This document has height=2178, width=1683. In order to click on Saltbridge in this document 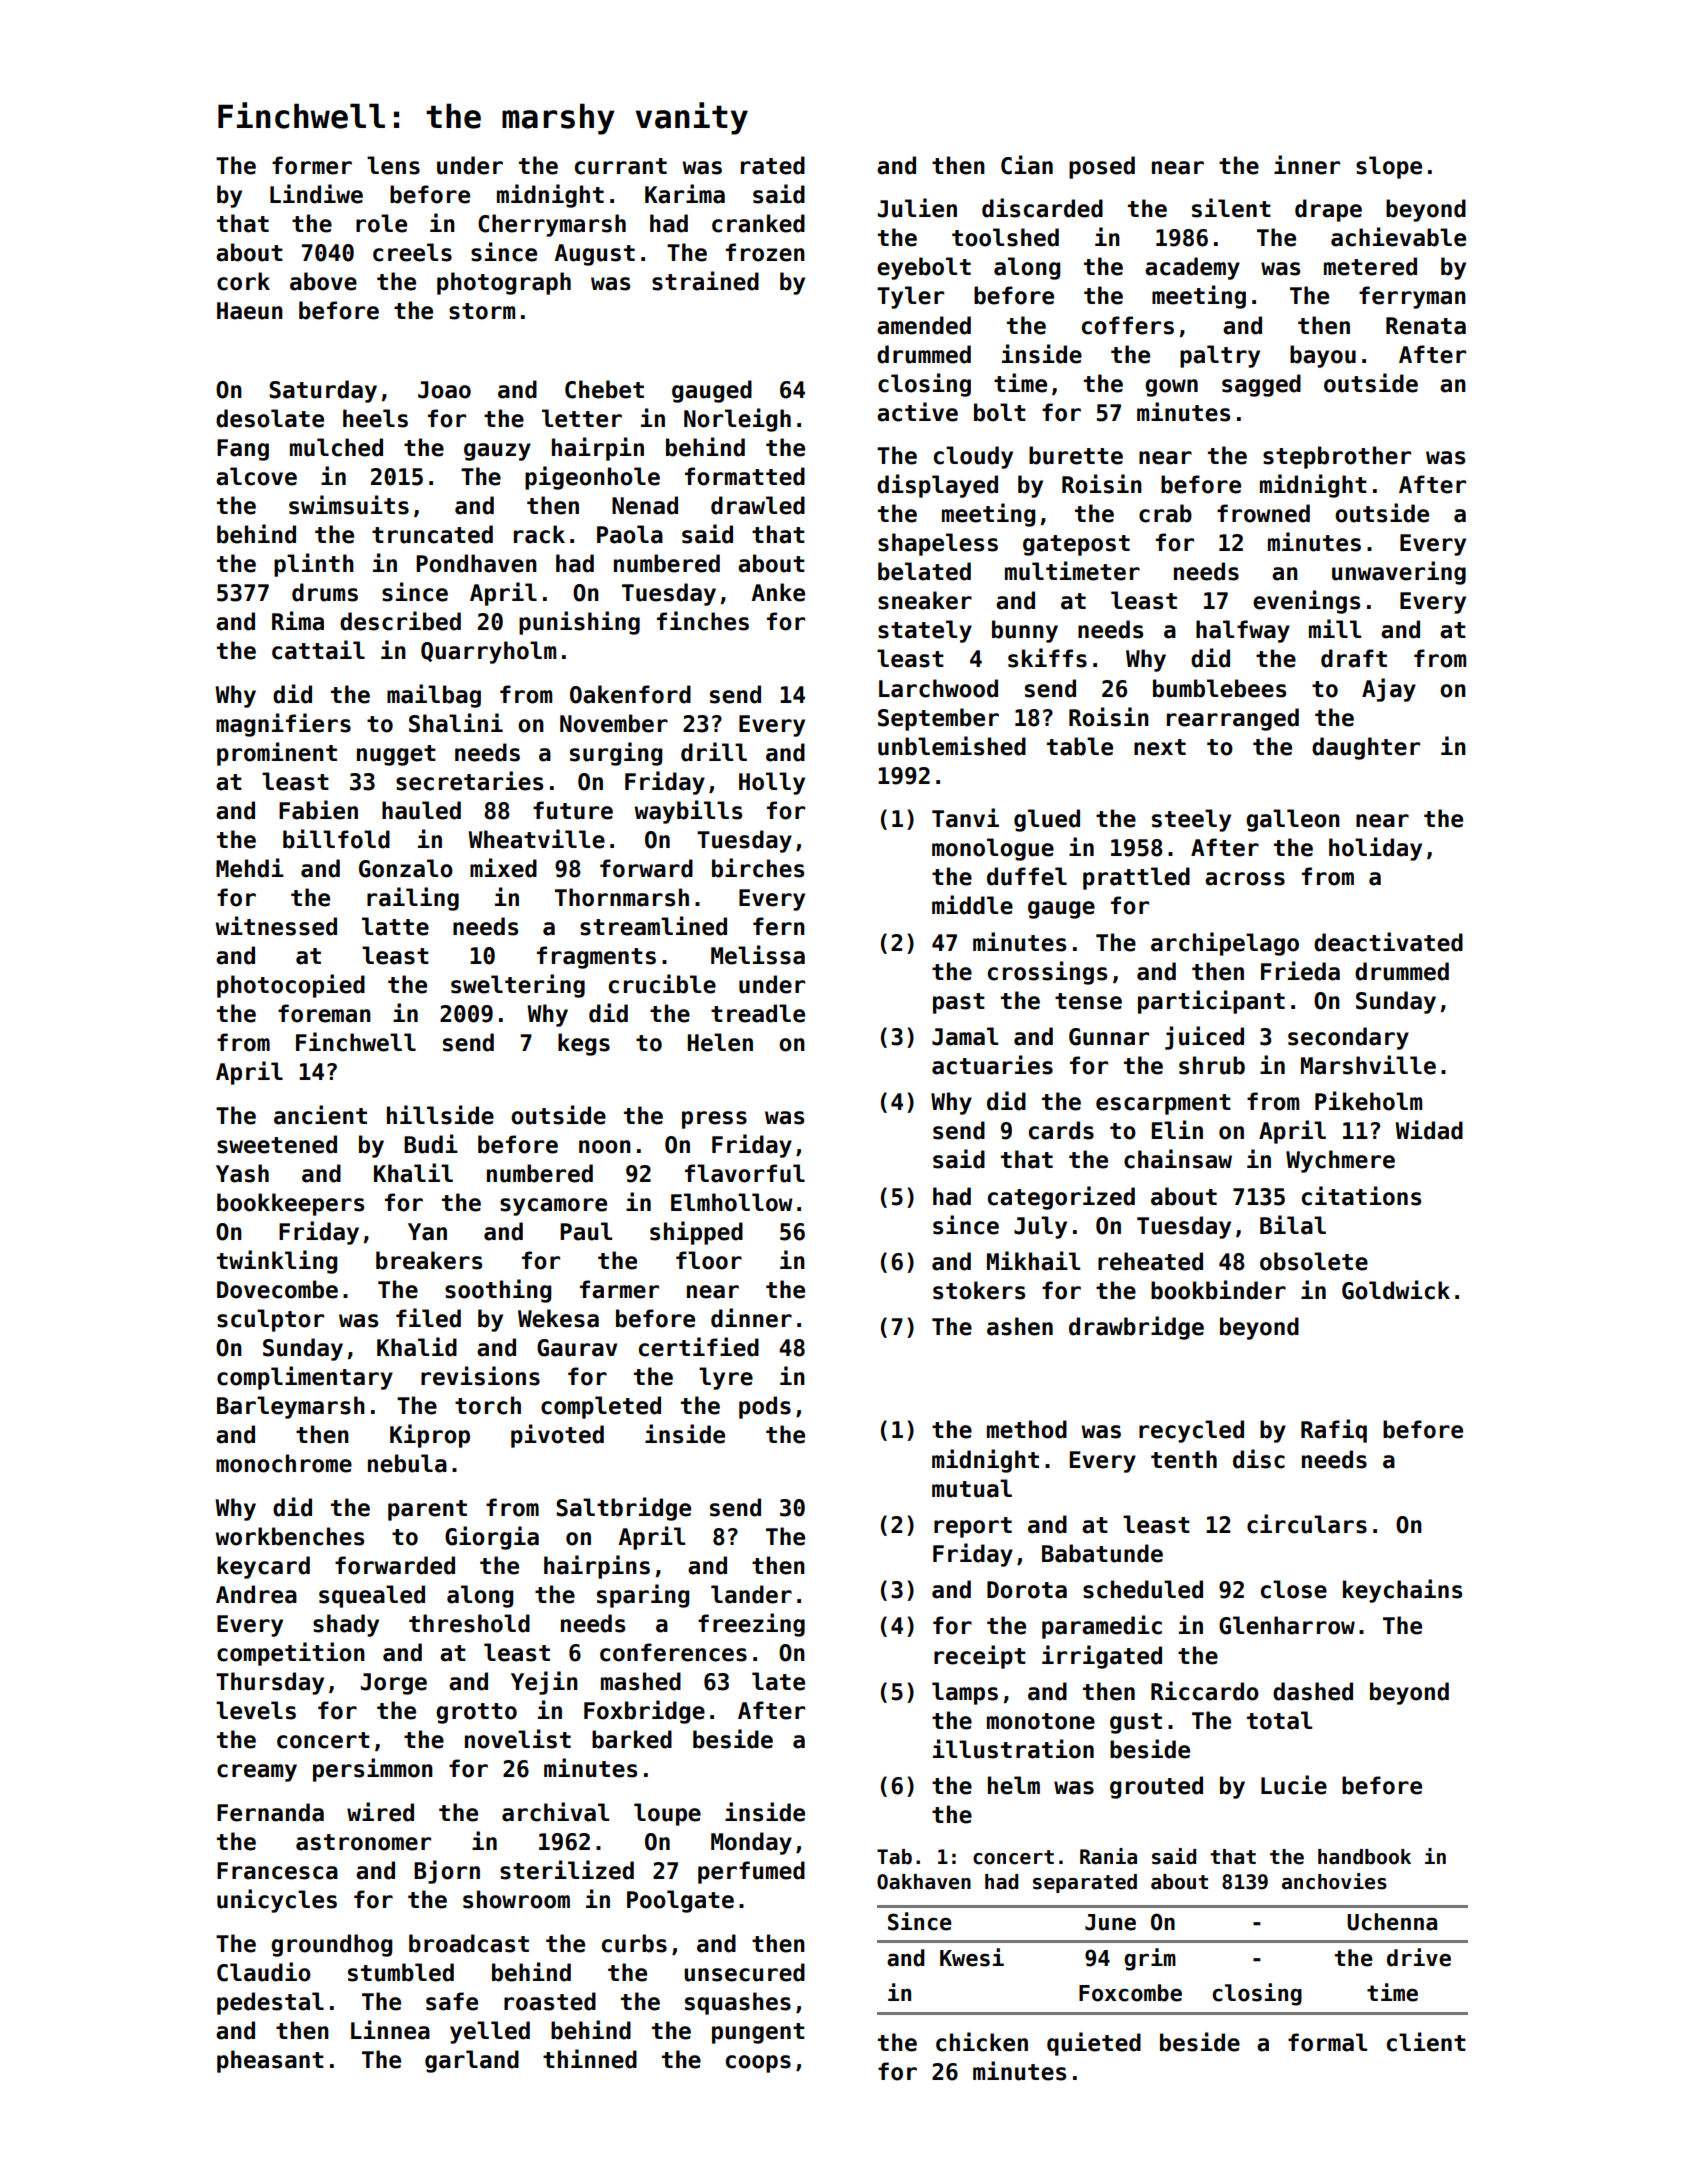, I will do `click(623, 1509)`.
